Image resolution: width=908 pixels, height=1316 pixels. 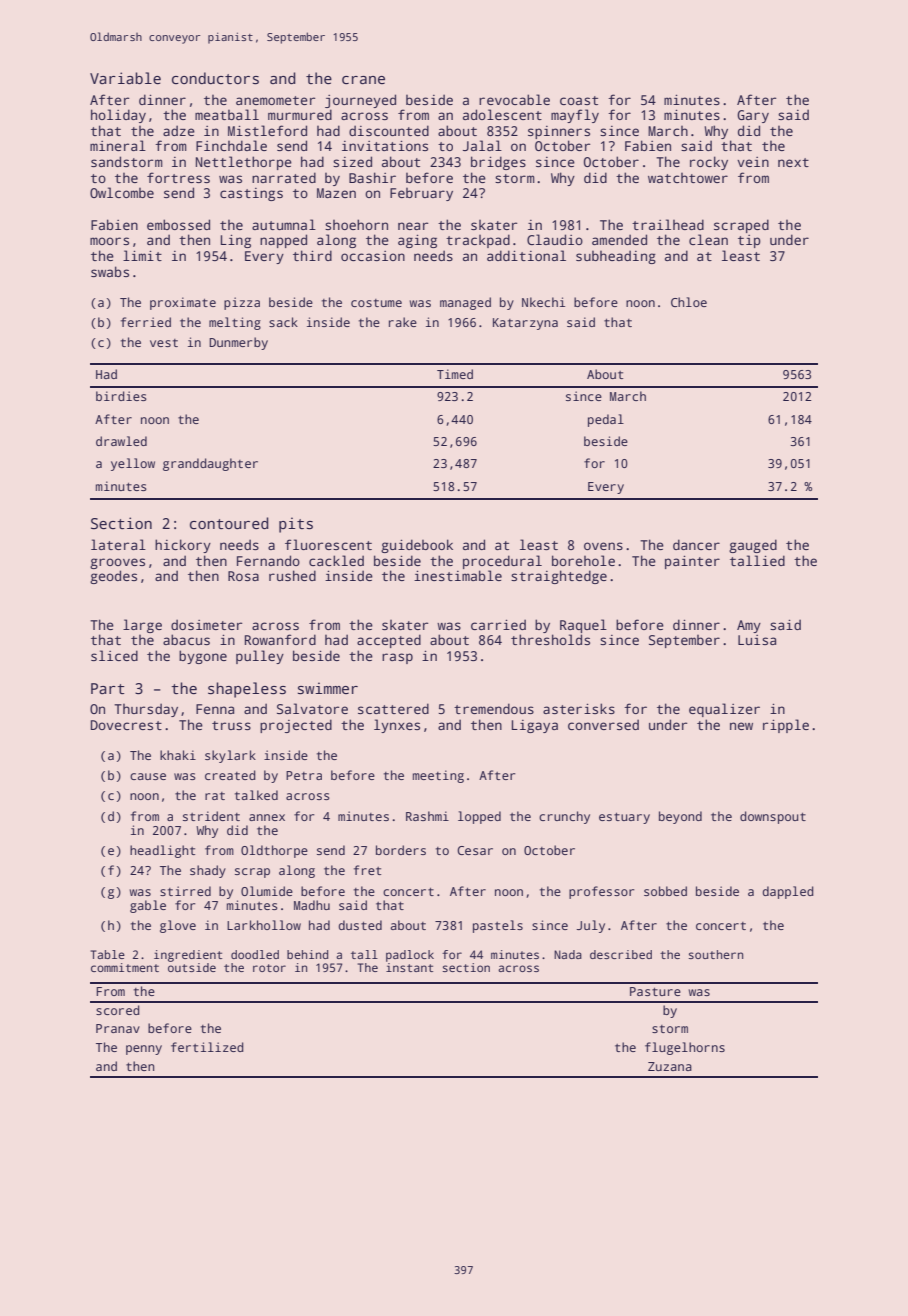 I want to click on Amy, so click(x=749, y=626).
